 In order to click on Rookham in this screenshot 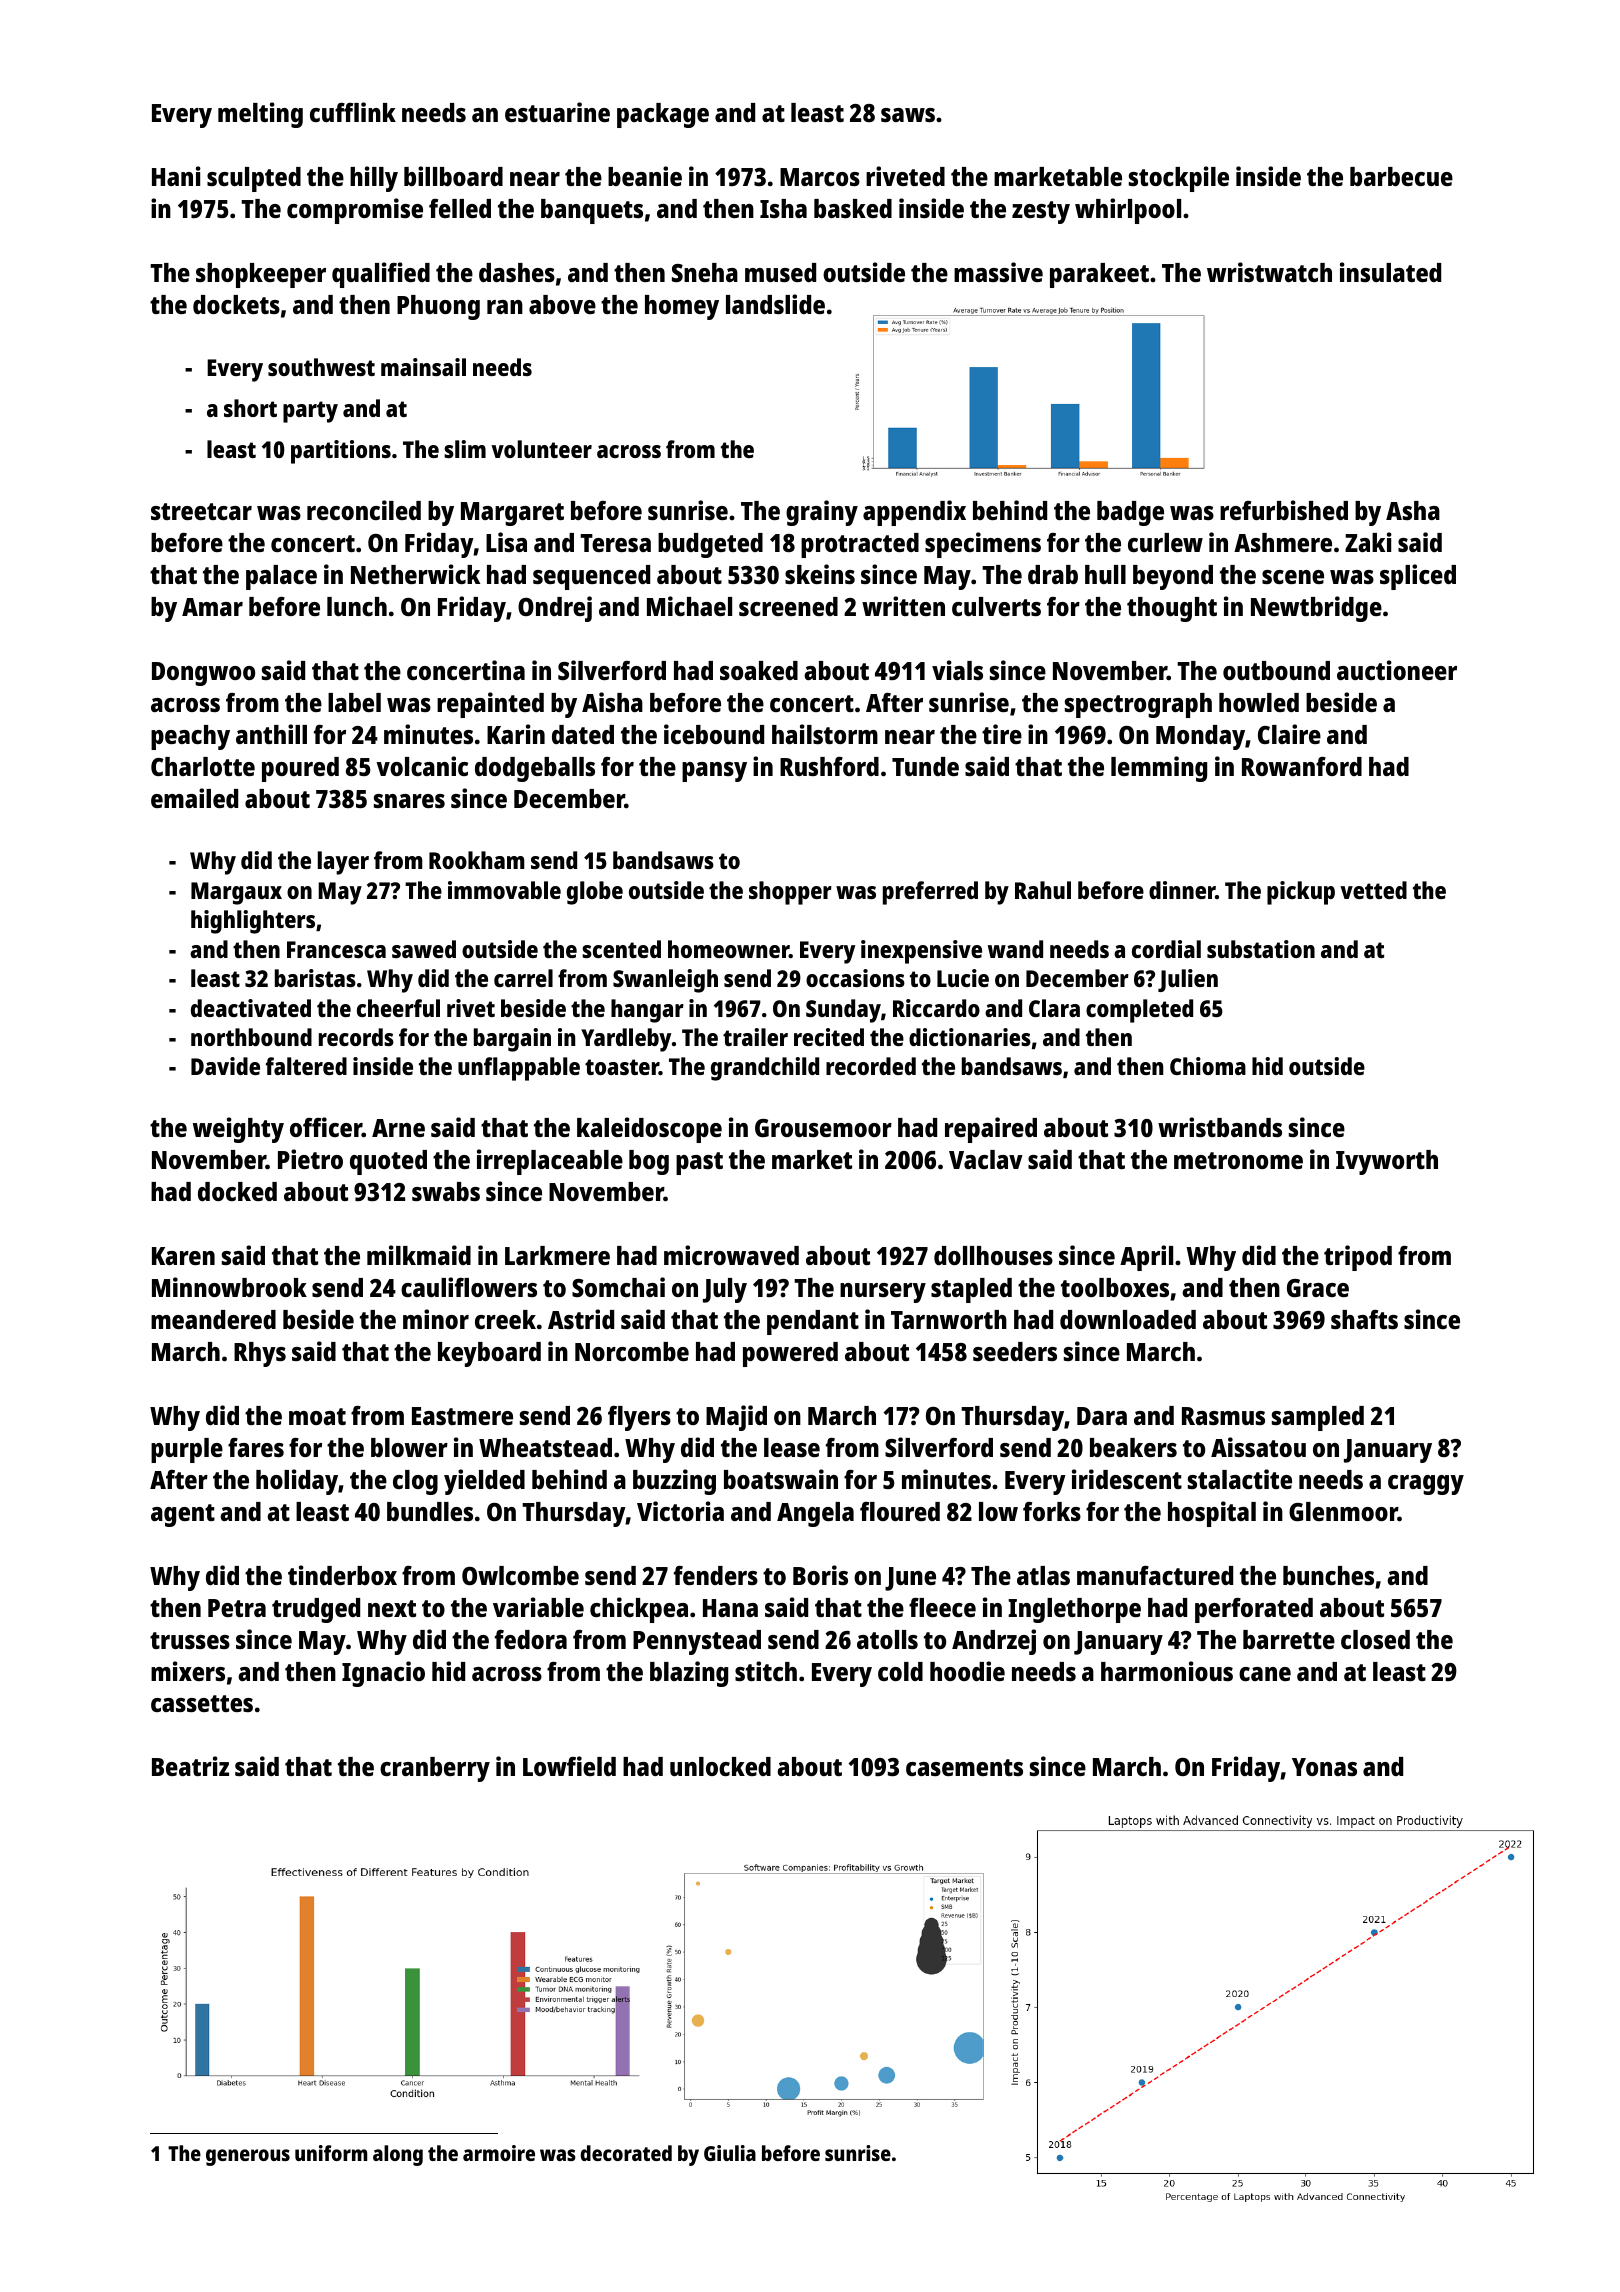, I will do `click(477, 860)`.
